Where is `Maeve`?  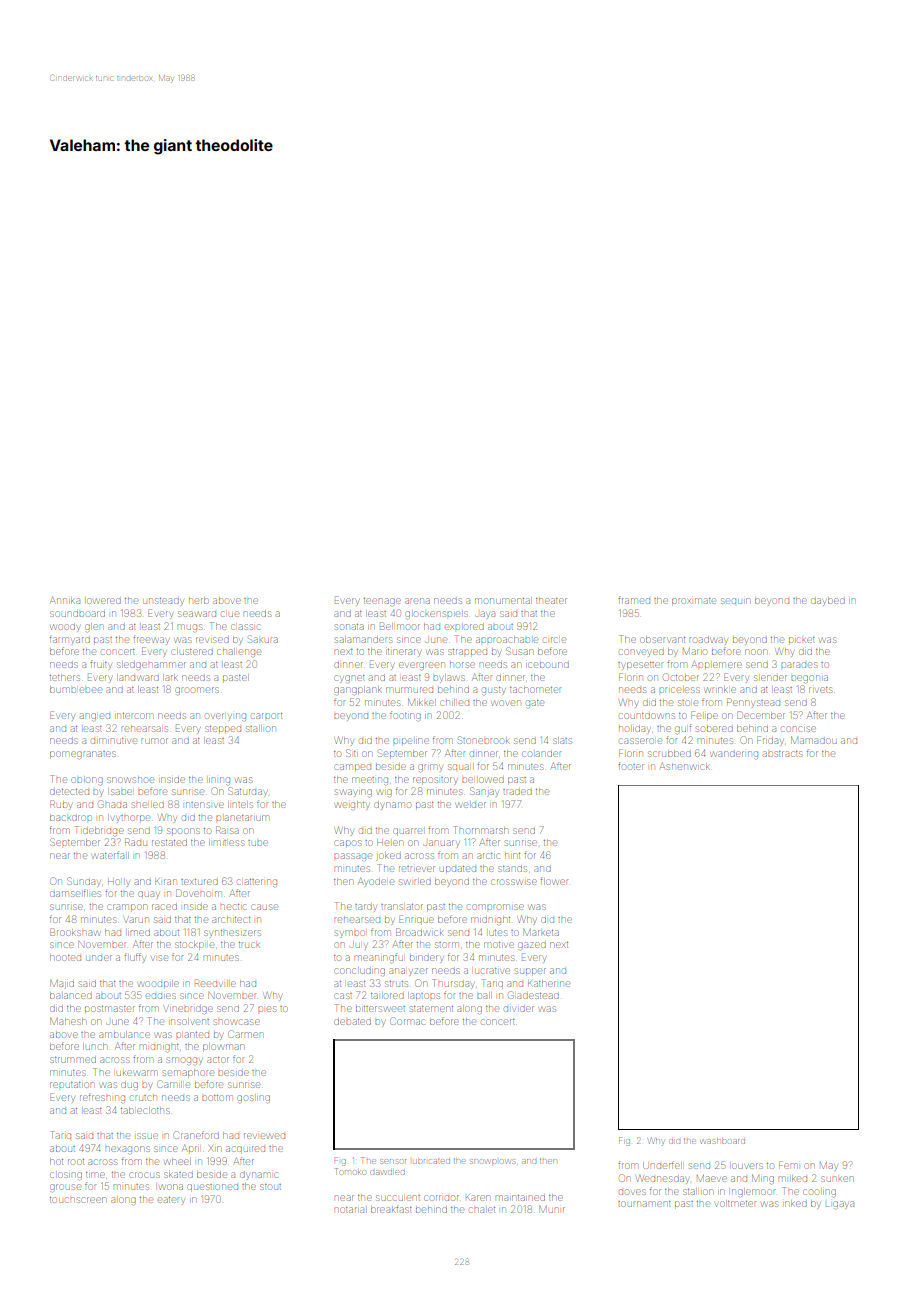 Maeve is located at coordinates (712, 1178).
